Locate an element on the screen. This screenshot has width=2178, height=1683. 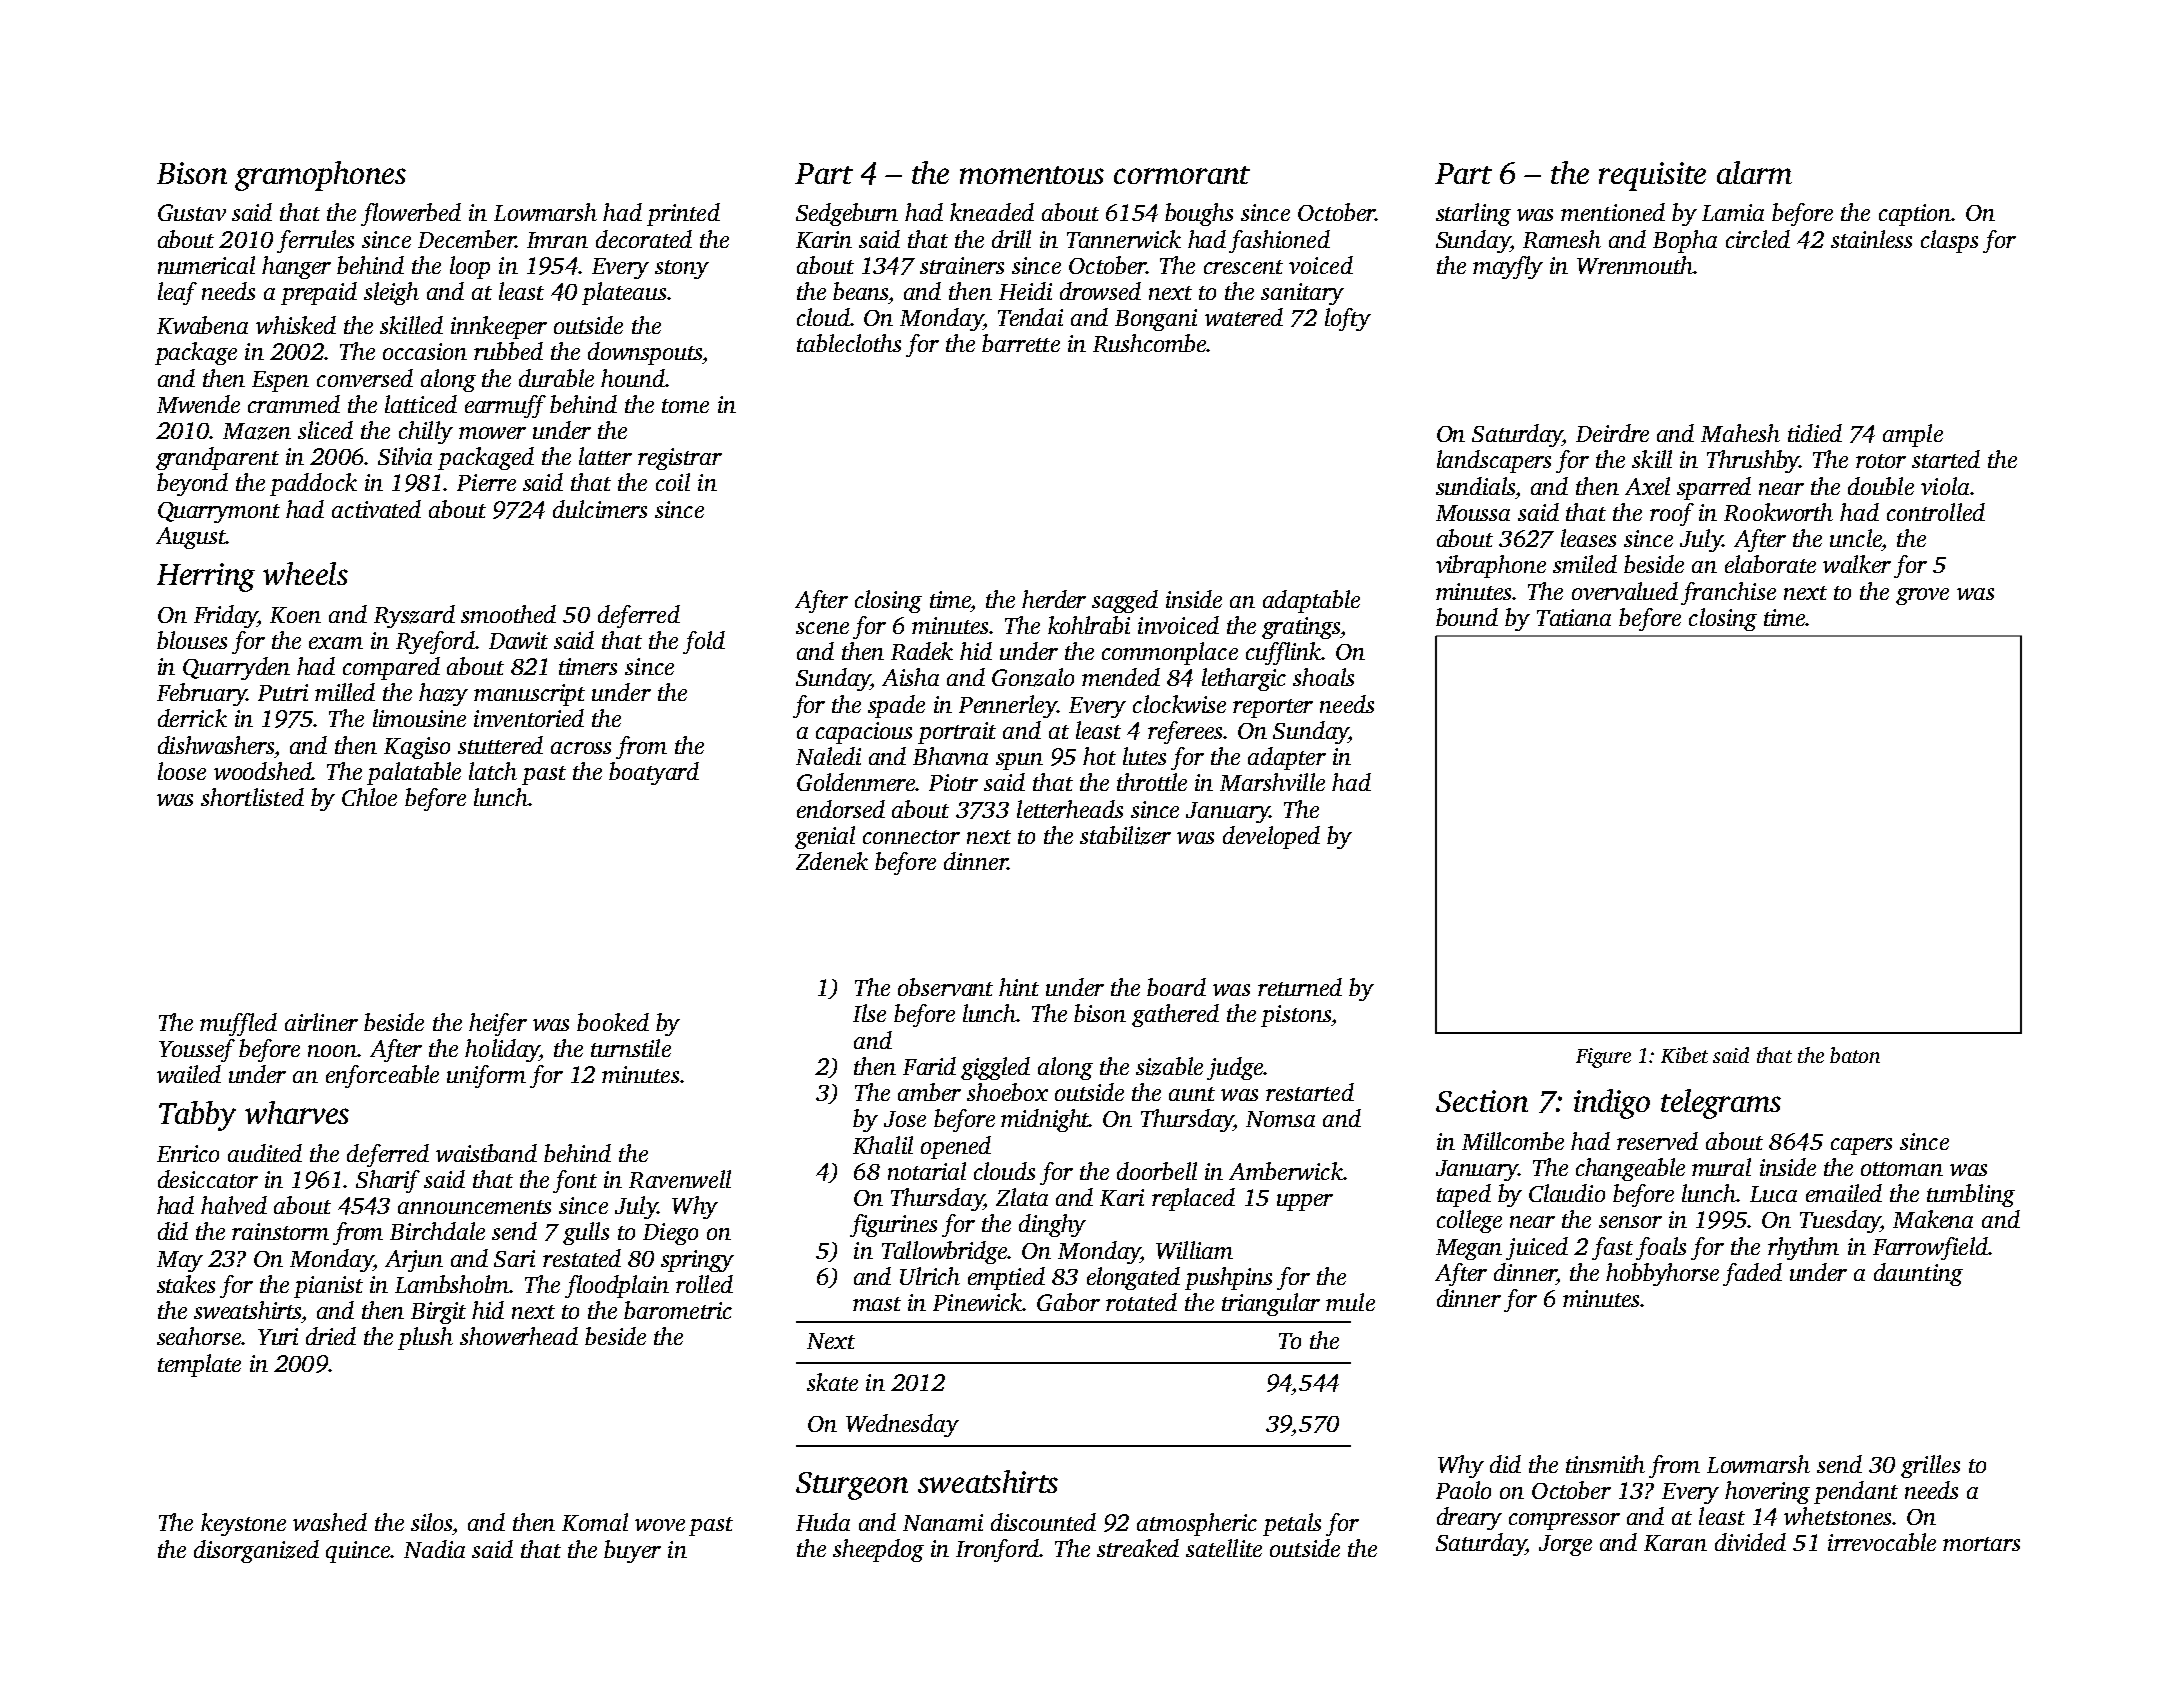
wharves is located at coordinates (297, 1112).
